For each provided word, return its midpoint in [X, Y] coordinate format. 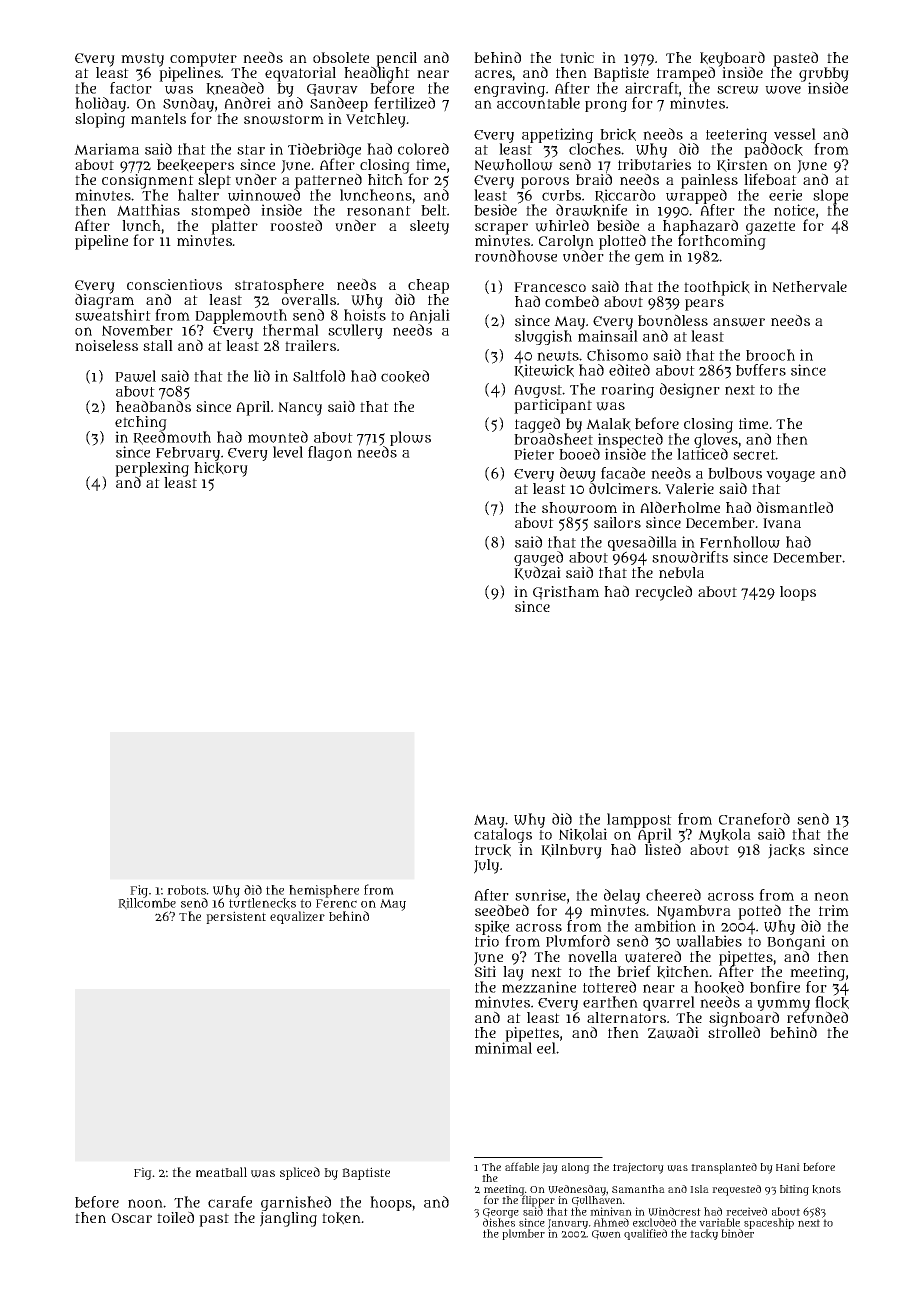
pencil [396, 59]
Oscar [131, 1218]
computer [203, 60]
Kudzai [537, 573]
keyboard [732, 59]
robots [186, 890]
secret [754, 455]
